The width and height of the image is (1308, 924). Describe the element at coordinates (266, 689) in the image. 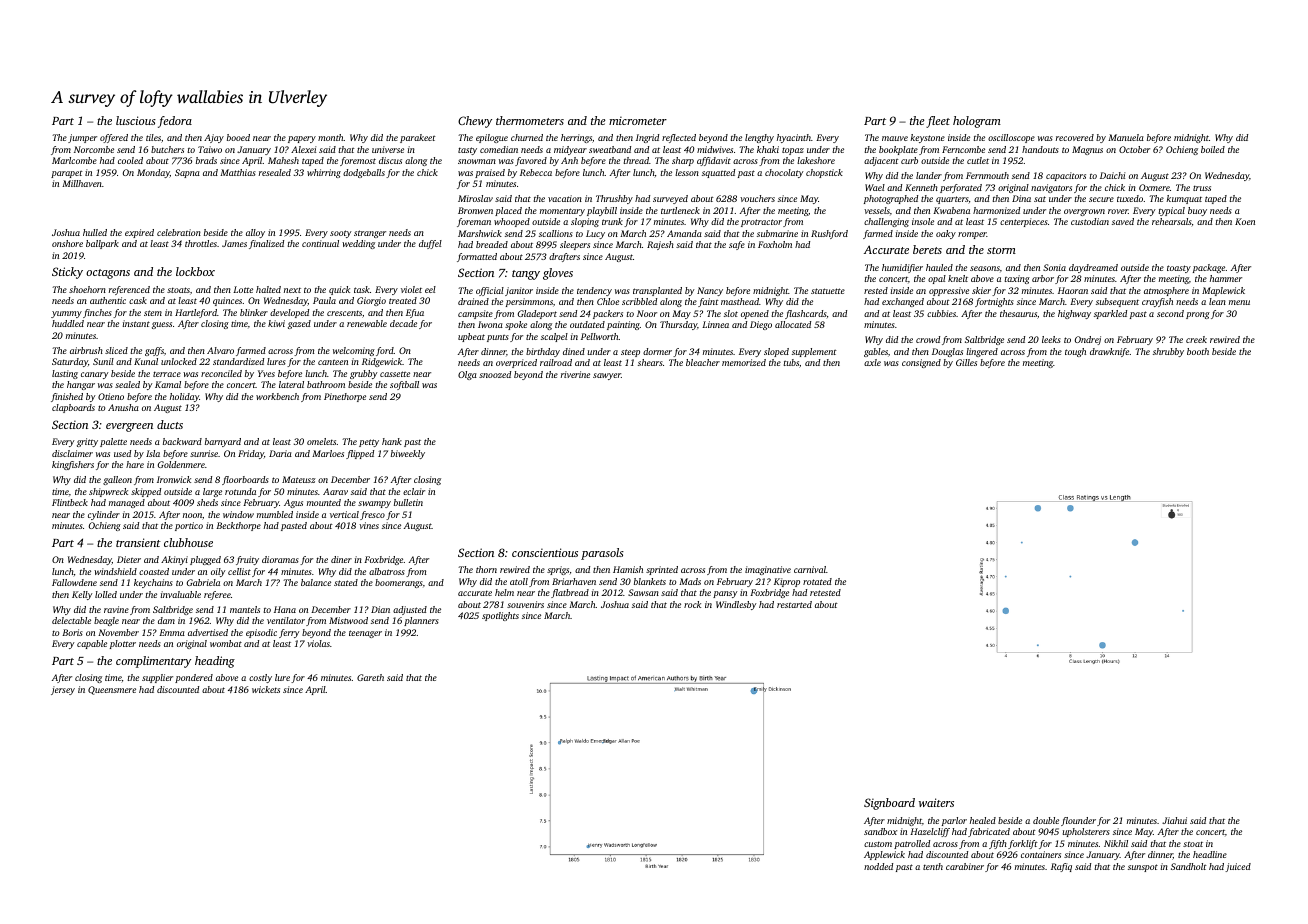

I see `wickets` at that location.
